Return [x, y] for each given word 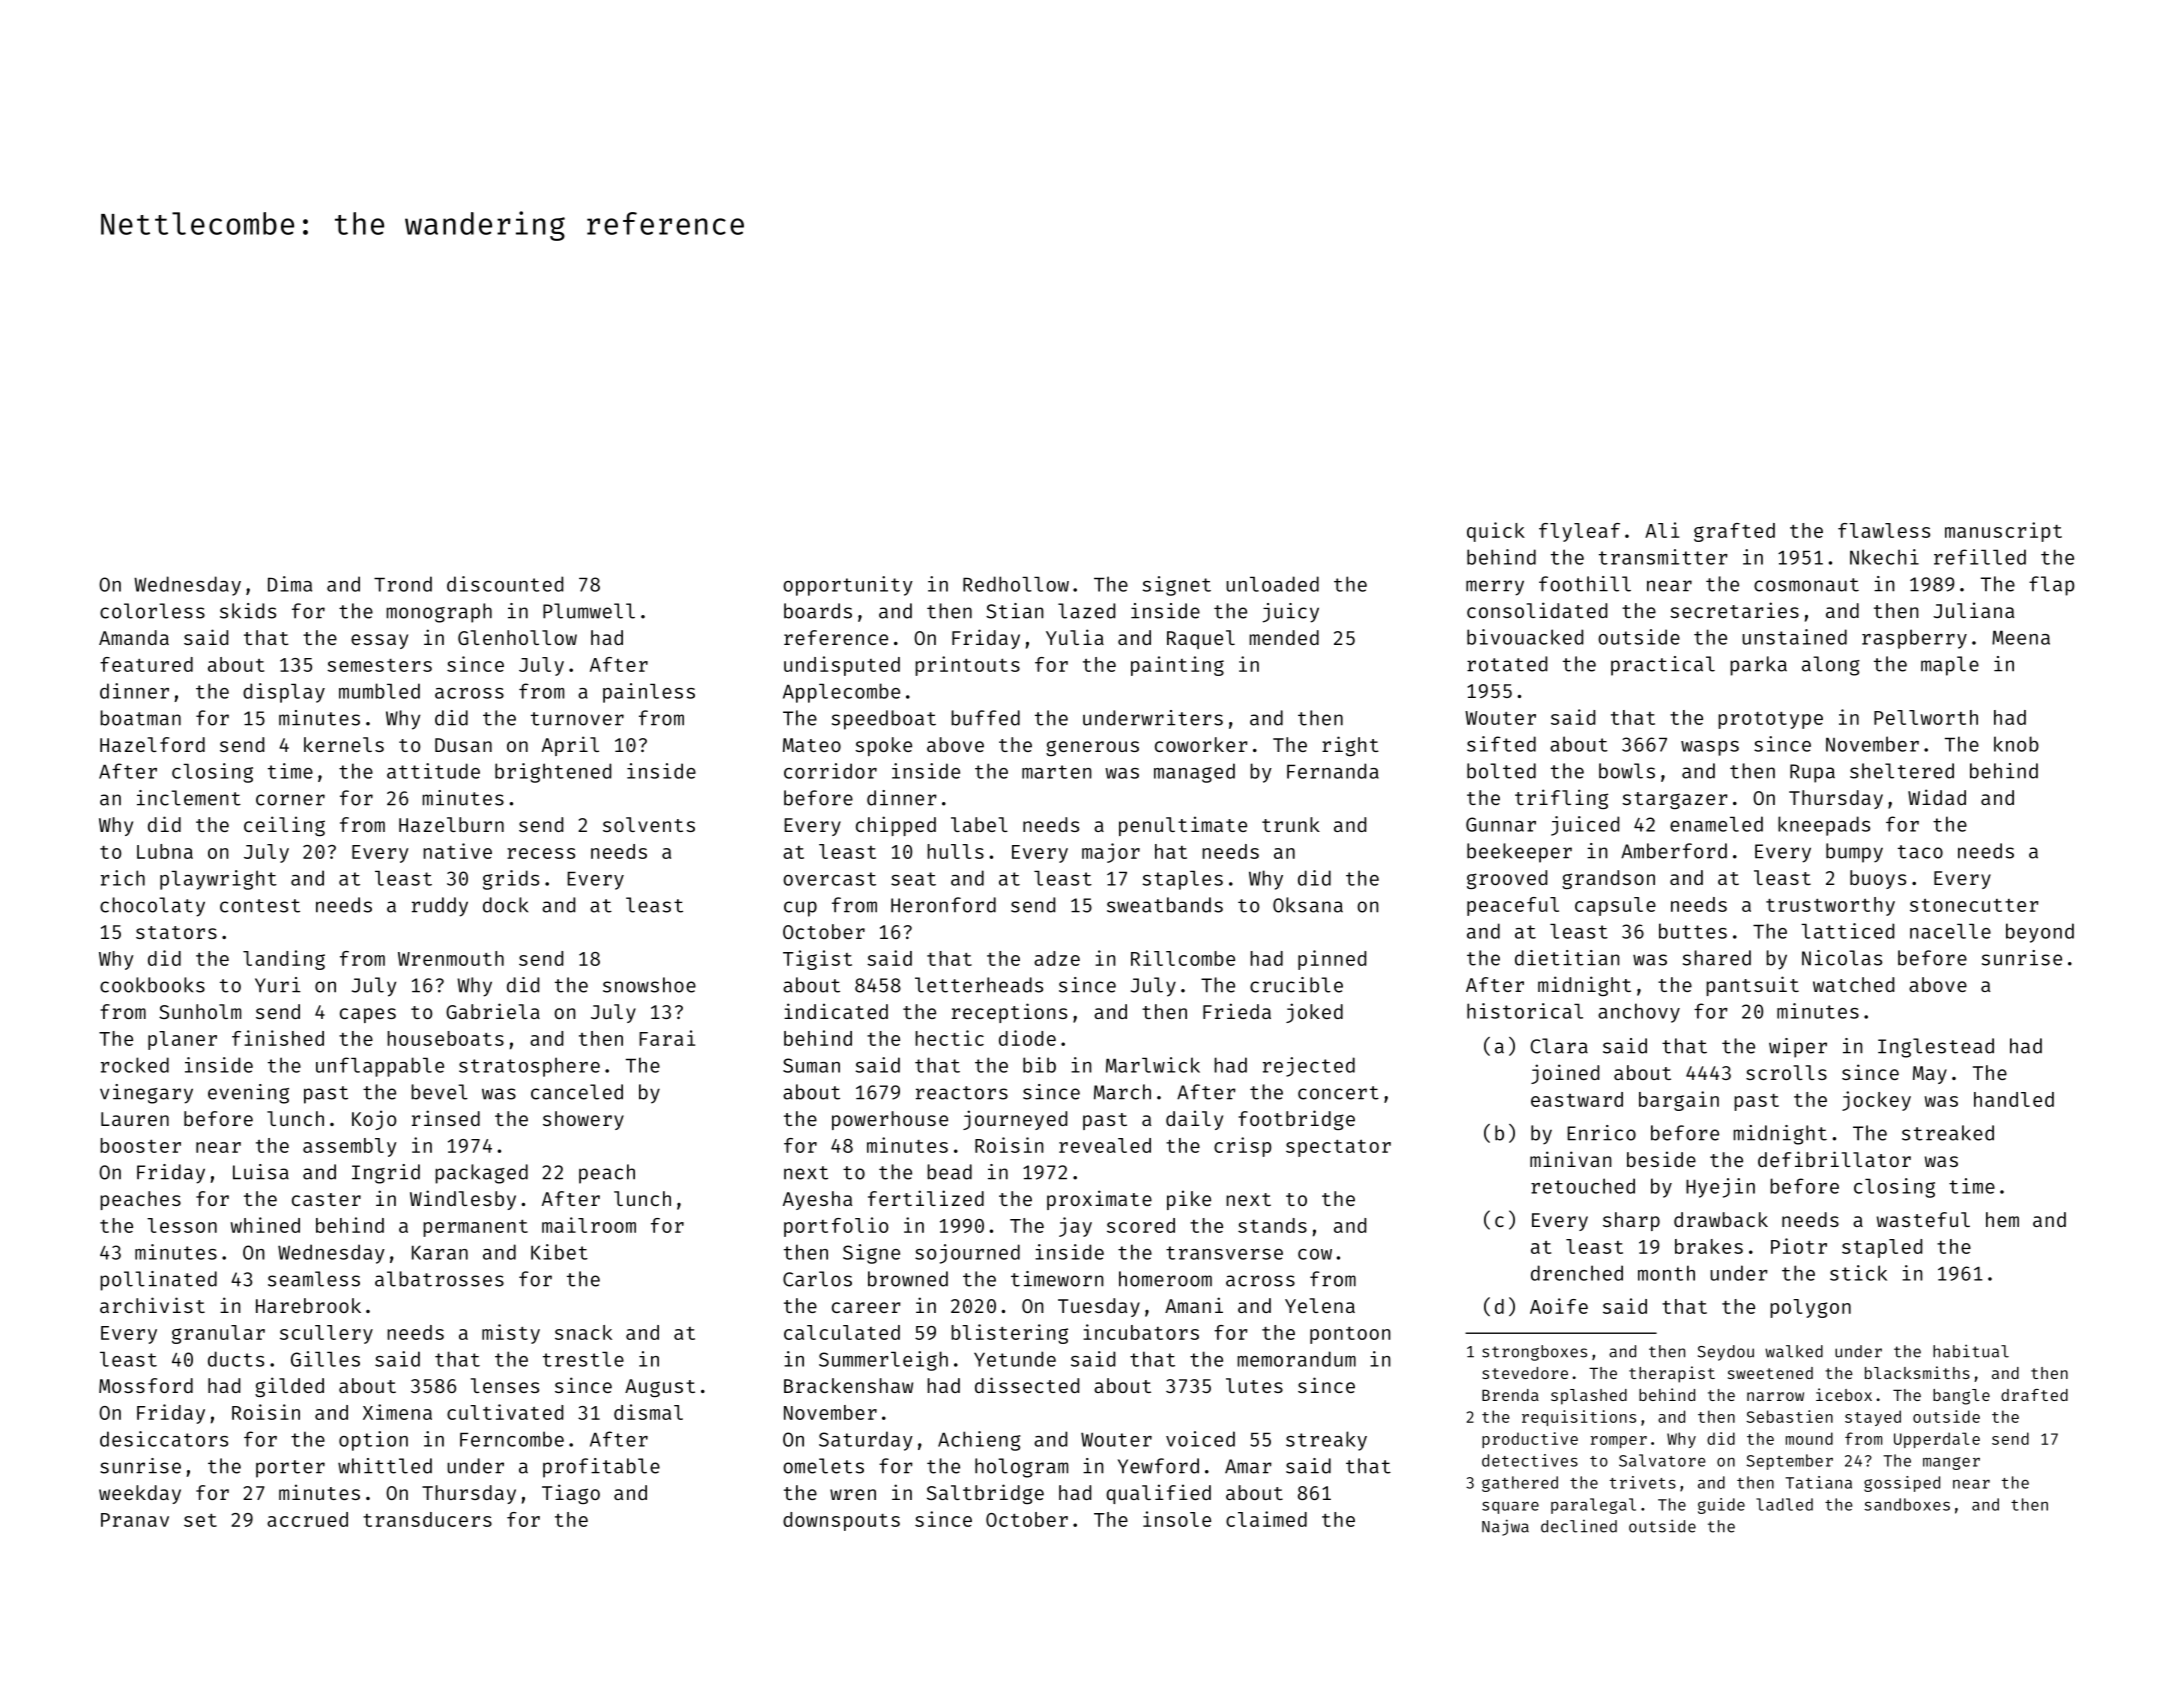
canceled [577, 1092]
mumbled [379, 691]
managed [1194, 773]
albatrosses [439, 1279]
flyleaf [1579, 532]
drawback [1721, 1219]
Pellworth [1926, 717]
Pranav [135, 1520]
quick [1496, 532]
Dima [290, 584]
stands [1272, 1225]
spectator [1338, 1148]
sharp [1631, 1221]
